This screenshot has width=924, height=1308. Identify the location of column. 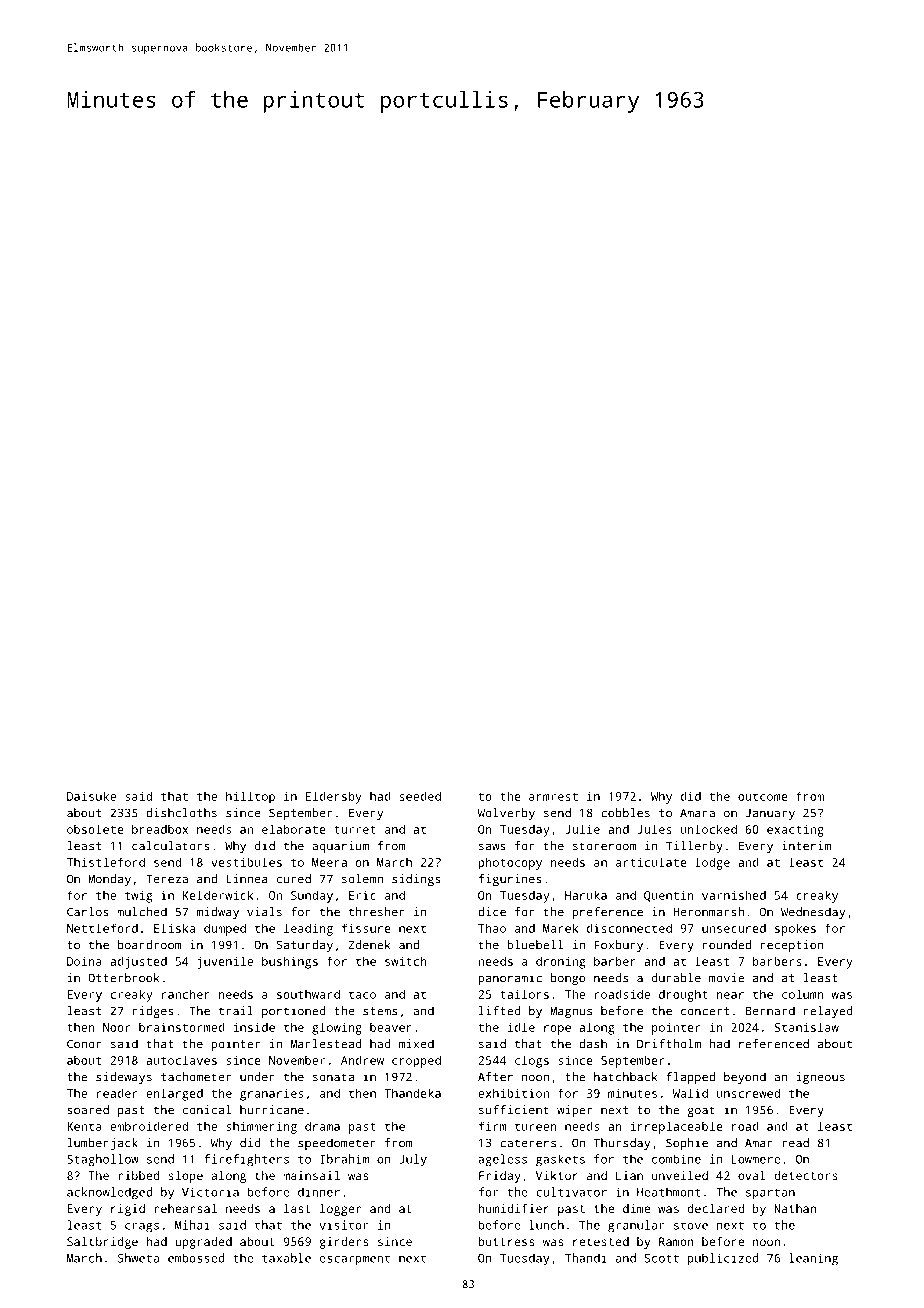
(803, 994).
